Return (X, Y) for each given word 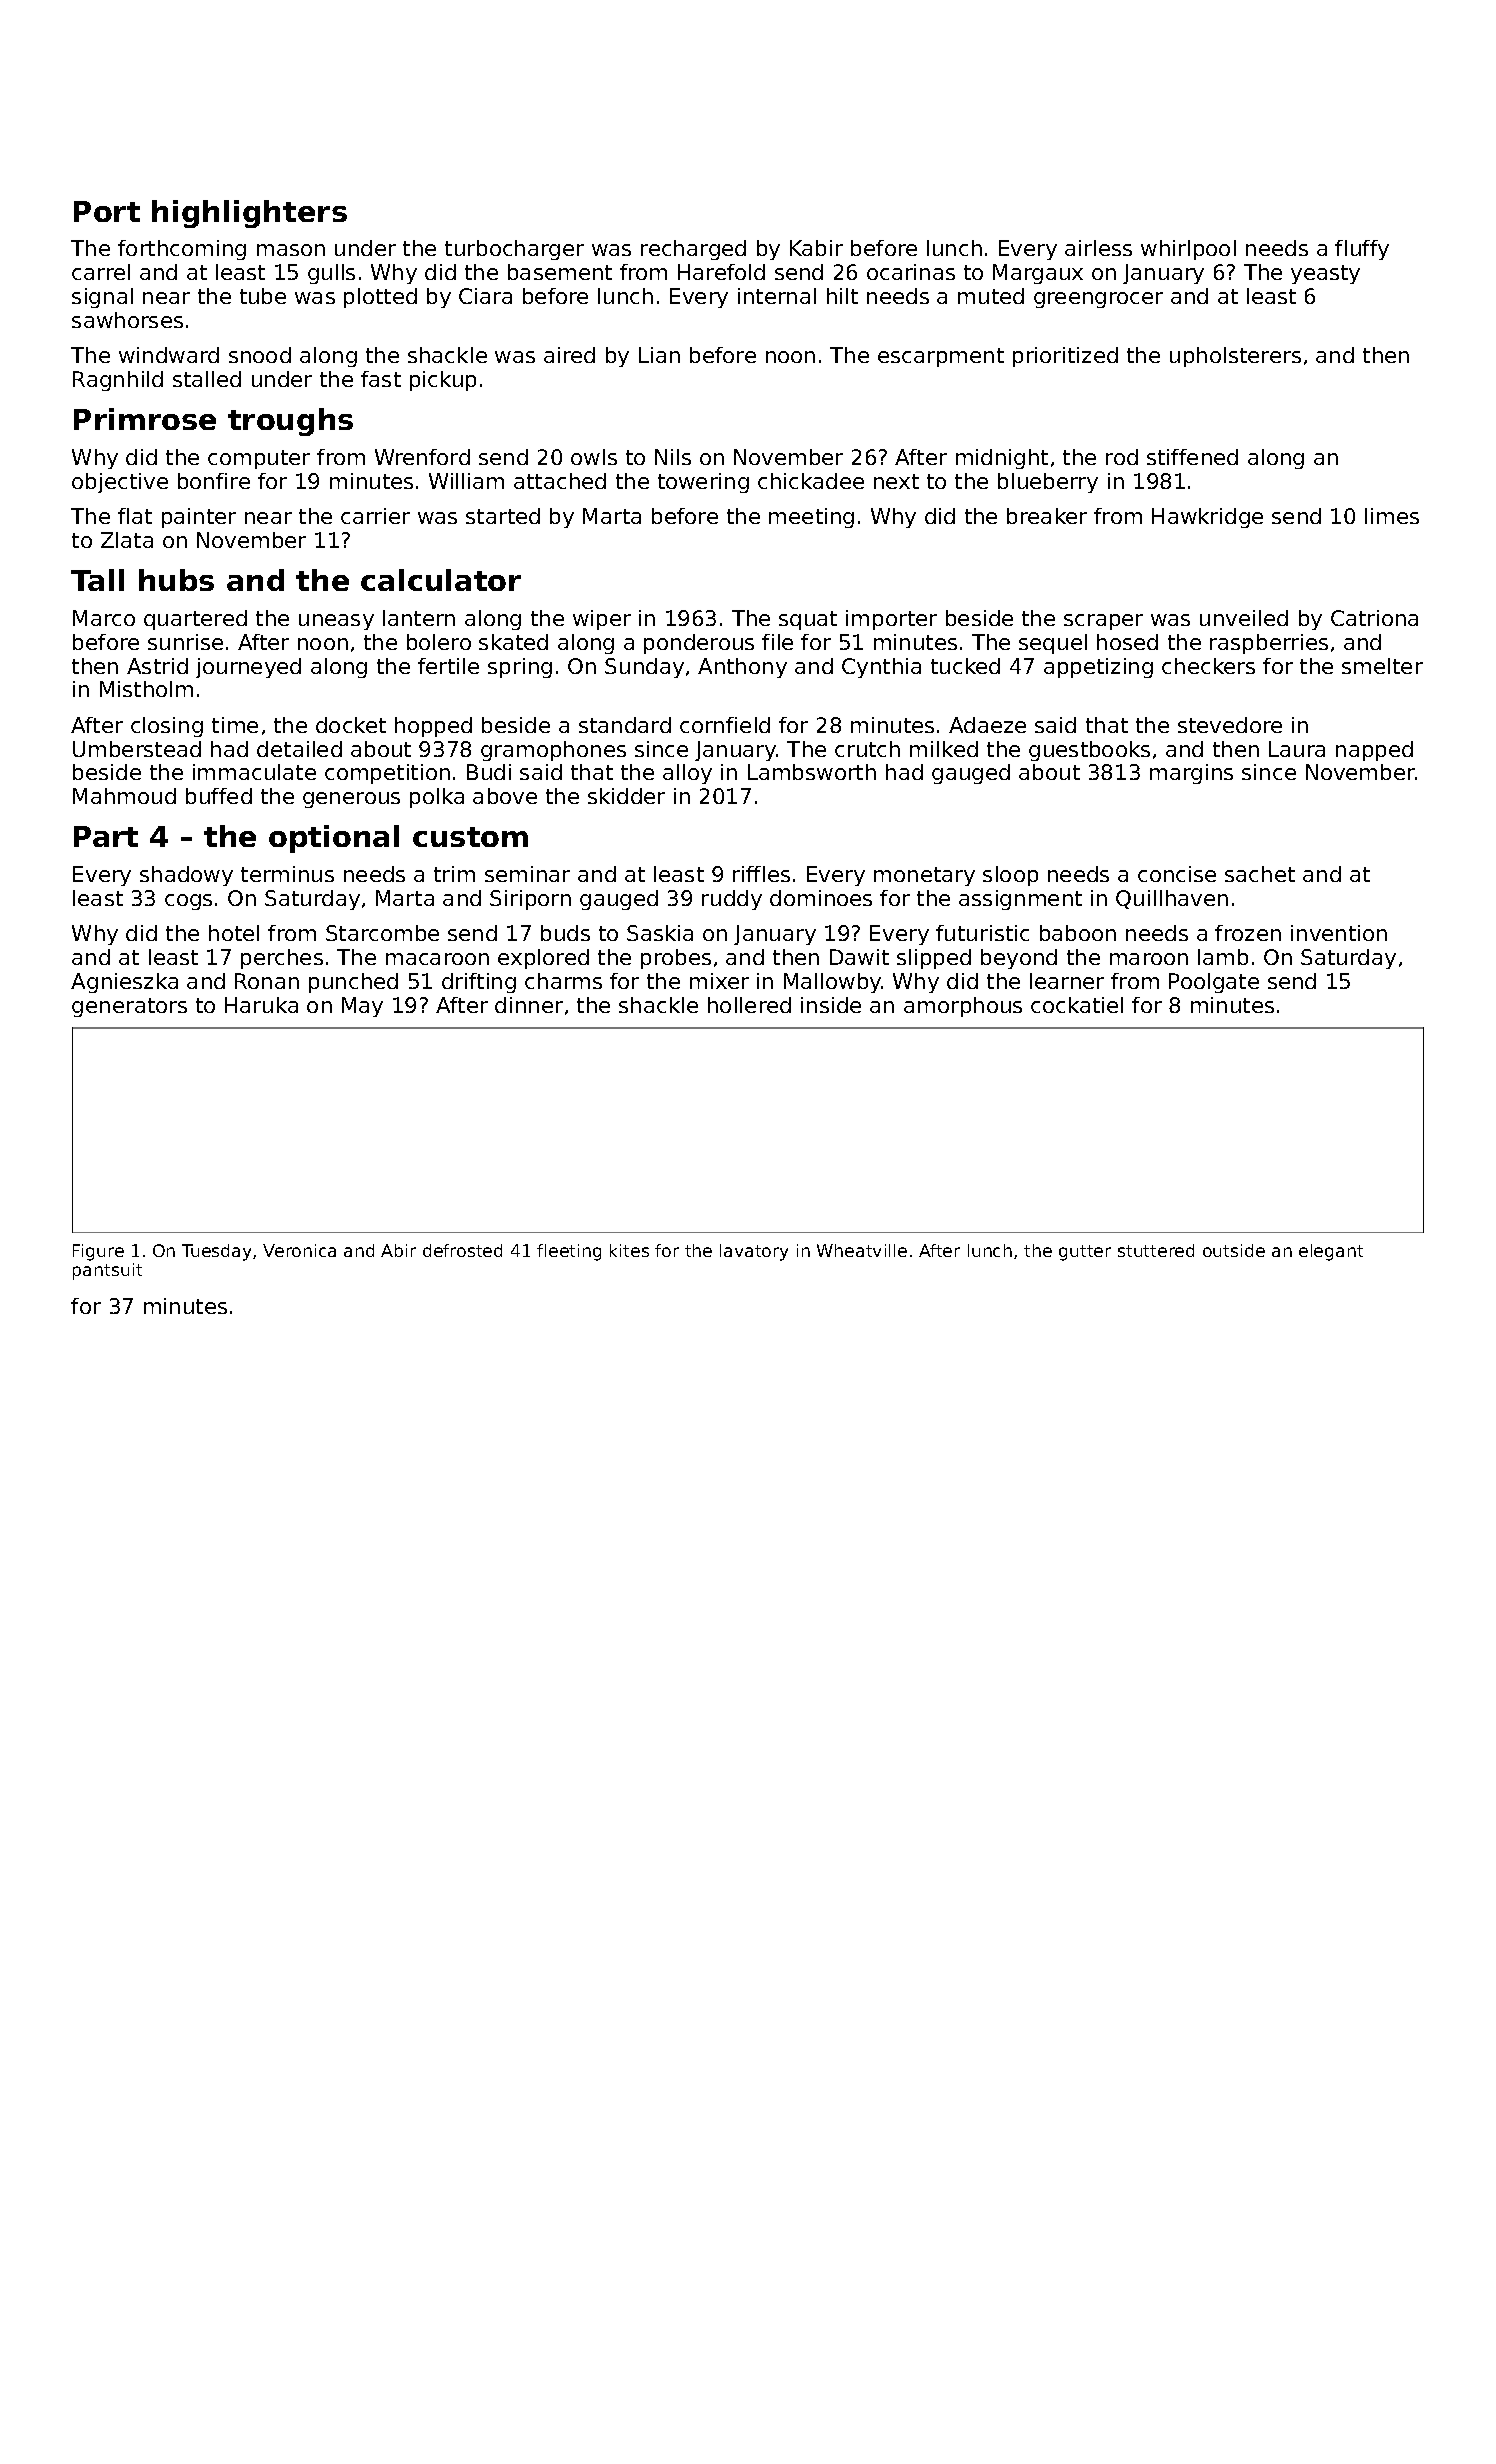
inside (831, 1005)
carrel (101, 272)
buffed (219, 796)
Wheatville (862, 1250)
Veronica (299, 1250)
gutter (1085, 1253)
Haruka (261, 1005)
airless (1098, 248)
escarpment (941, 357)
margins (1191, 774)
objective (120, 483)
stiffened (1192, 457)
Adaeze (987, 725)
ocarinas (911, 272)
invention (1339, 933)
